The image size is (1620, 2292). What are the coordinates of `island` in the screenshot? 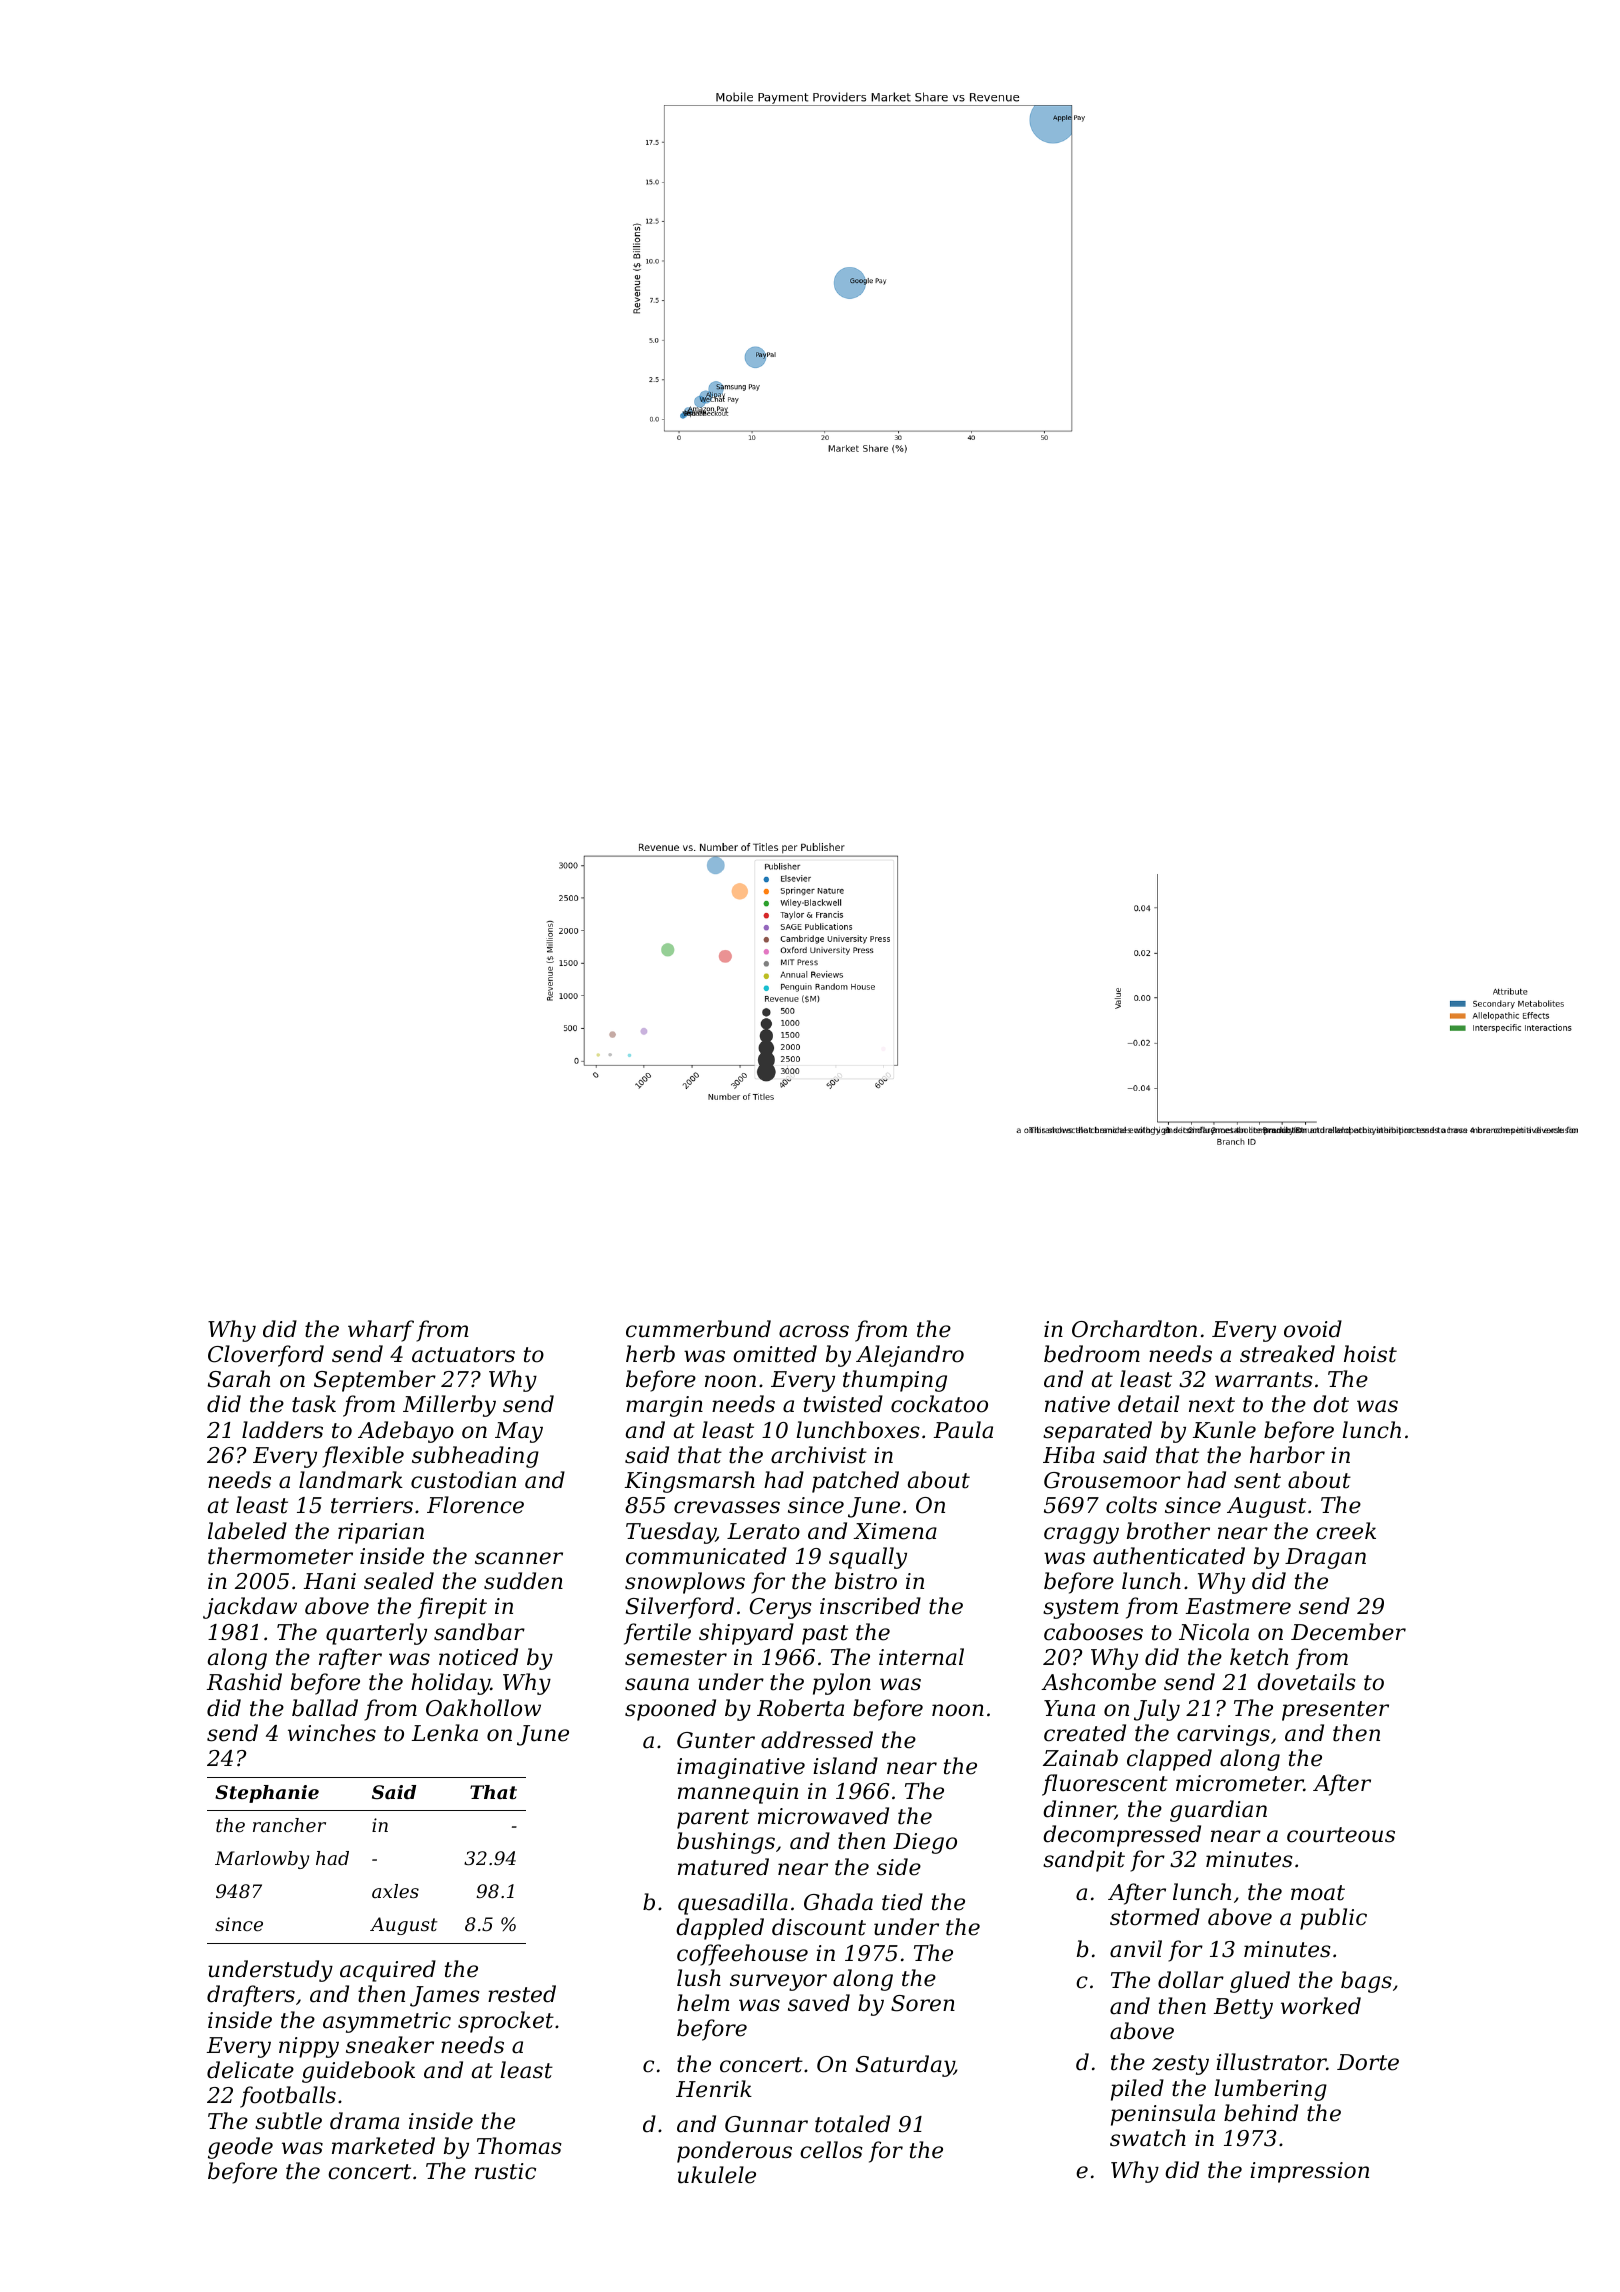 It's located at (845, 1766).
